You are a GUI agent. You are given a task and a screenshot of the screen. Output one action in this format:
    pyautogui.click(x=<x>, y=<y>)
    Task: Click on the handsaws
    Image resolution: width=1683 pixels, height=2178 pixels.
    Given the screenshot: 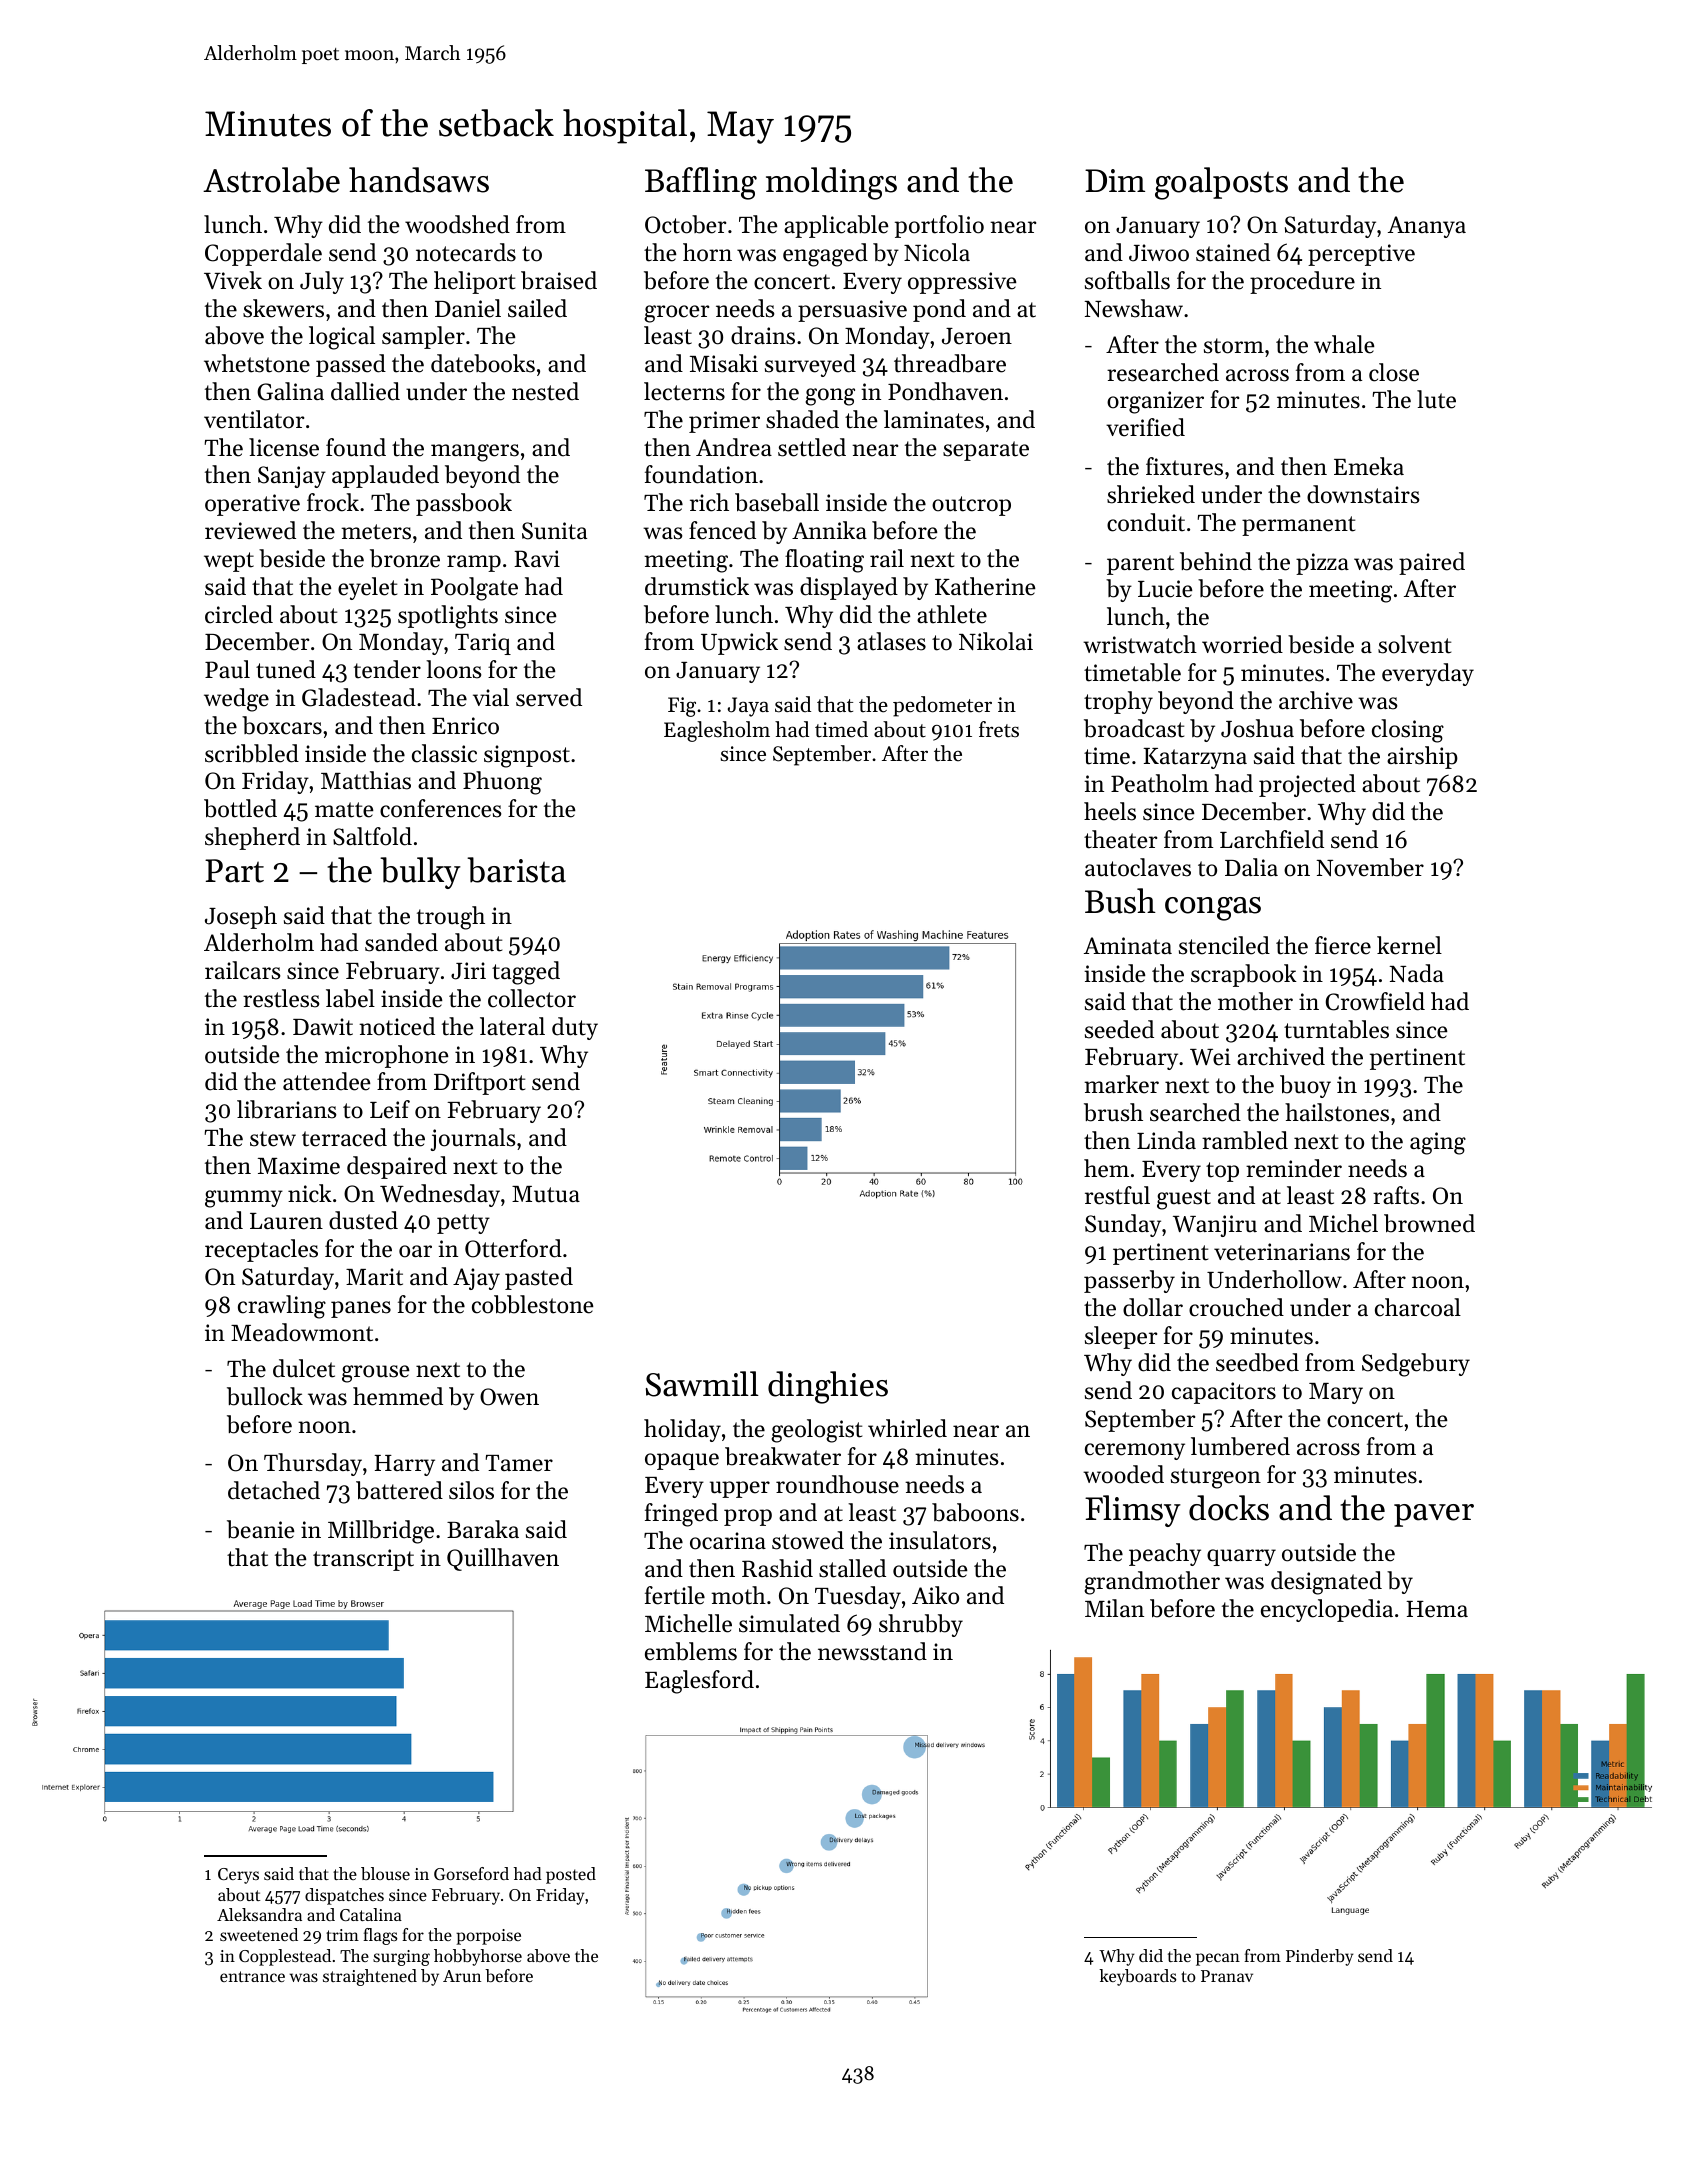 What is the action you would take?
    pyautogui.click(x=419, y=180)
